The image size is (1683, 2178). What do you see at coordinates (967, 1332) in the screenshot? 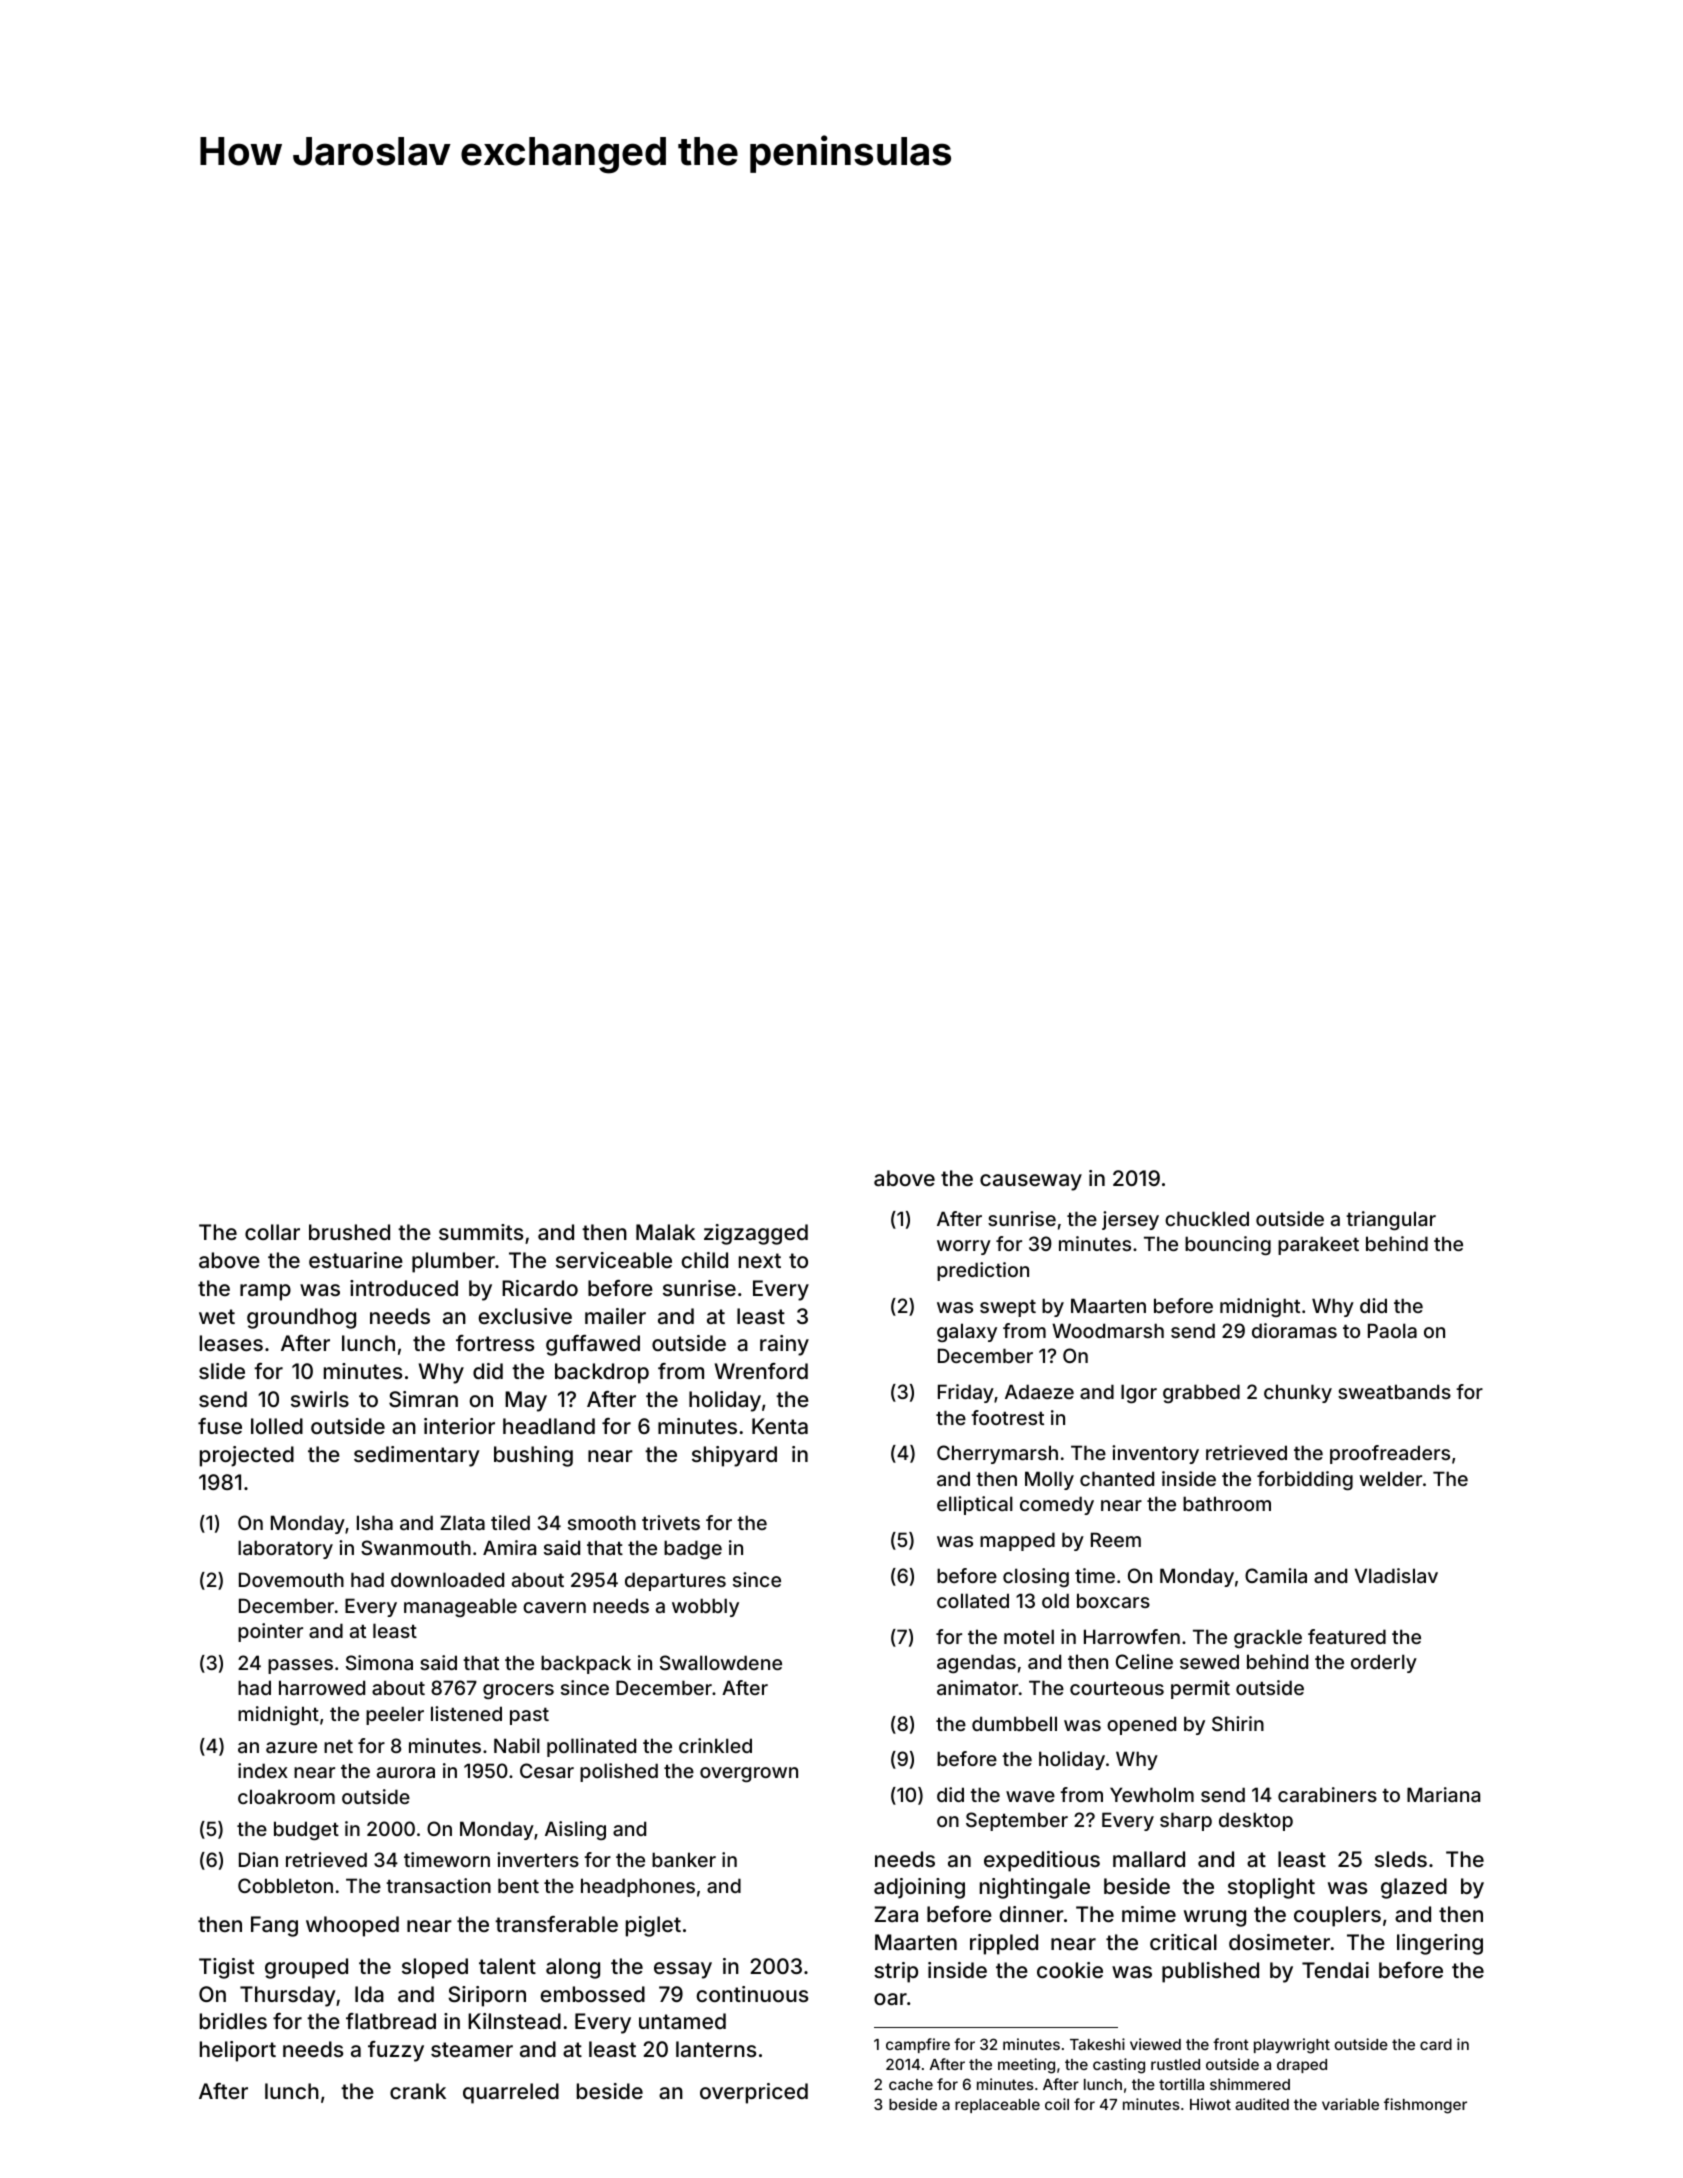
I see `galaxy` at bounding box center [967, 1332].
